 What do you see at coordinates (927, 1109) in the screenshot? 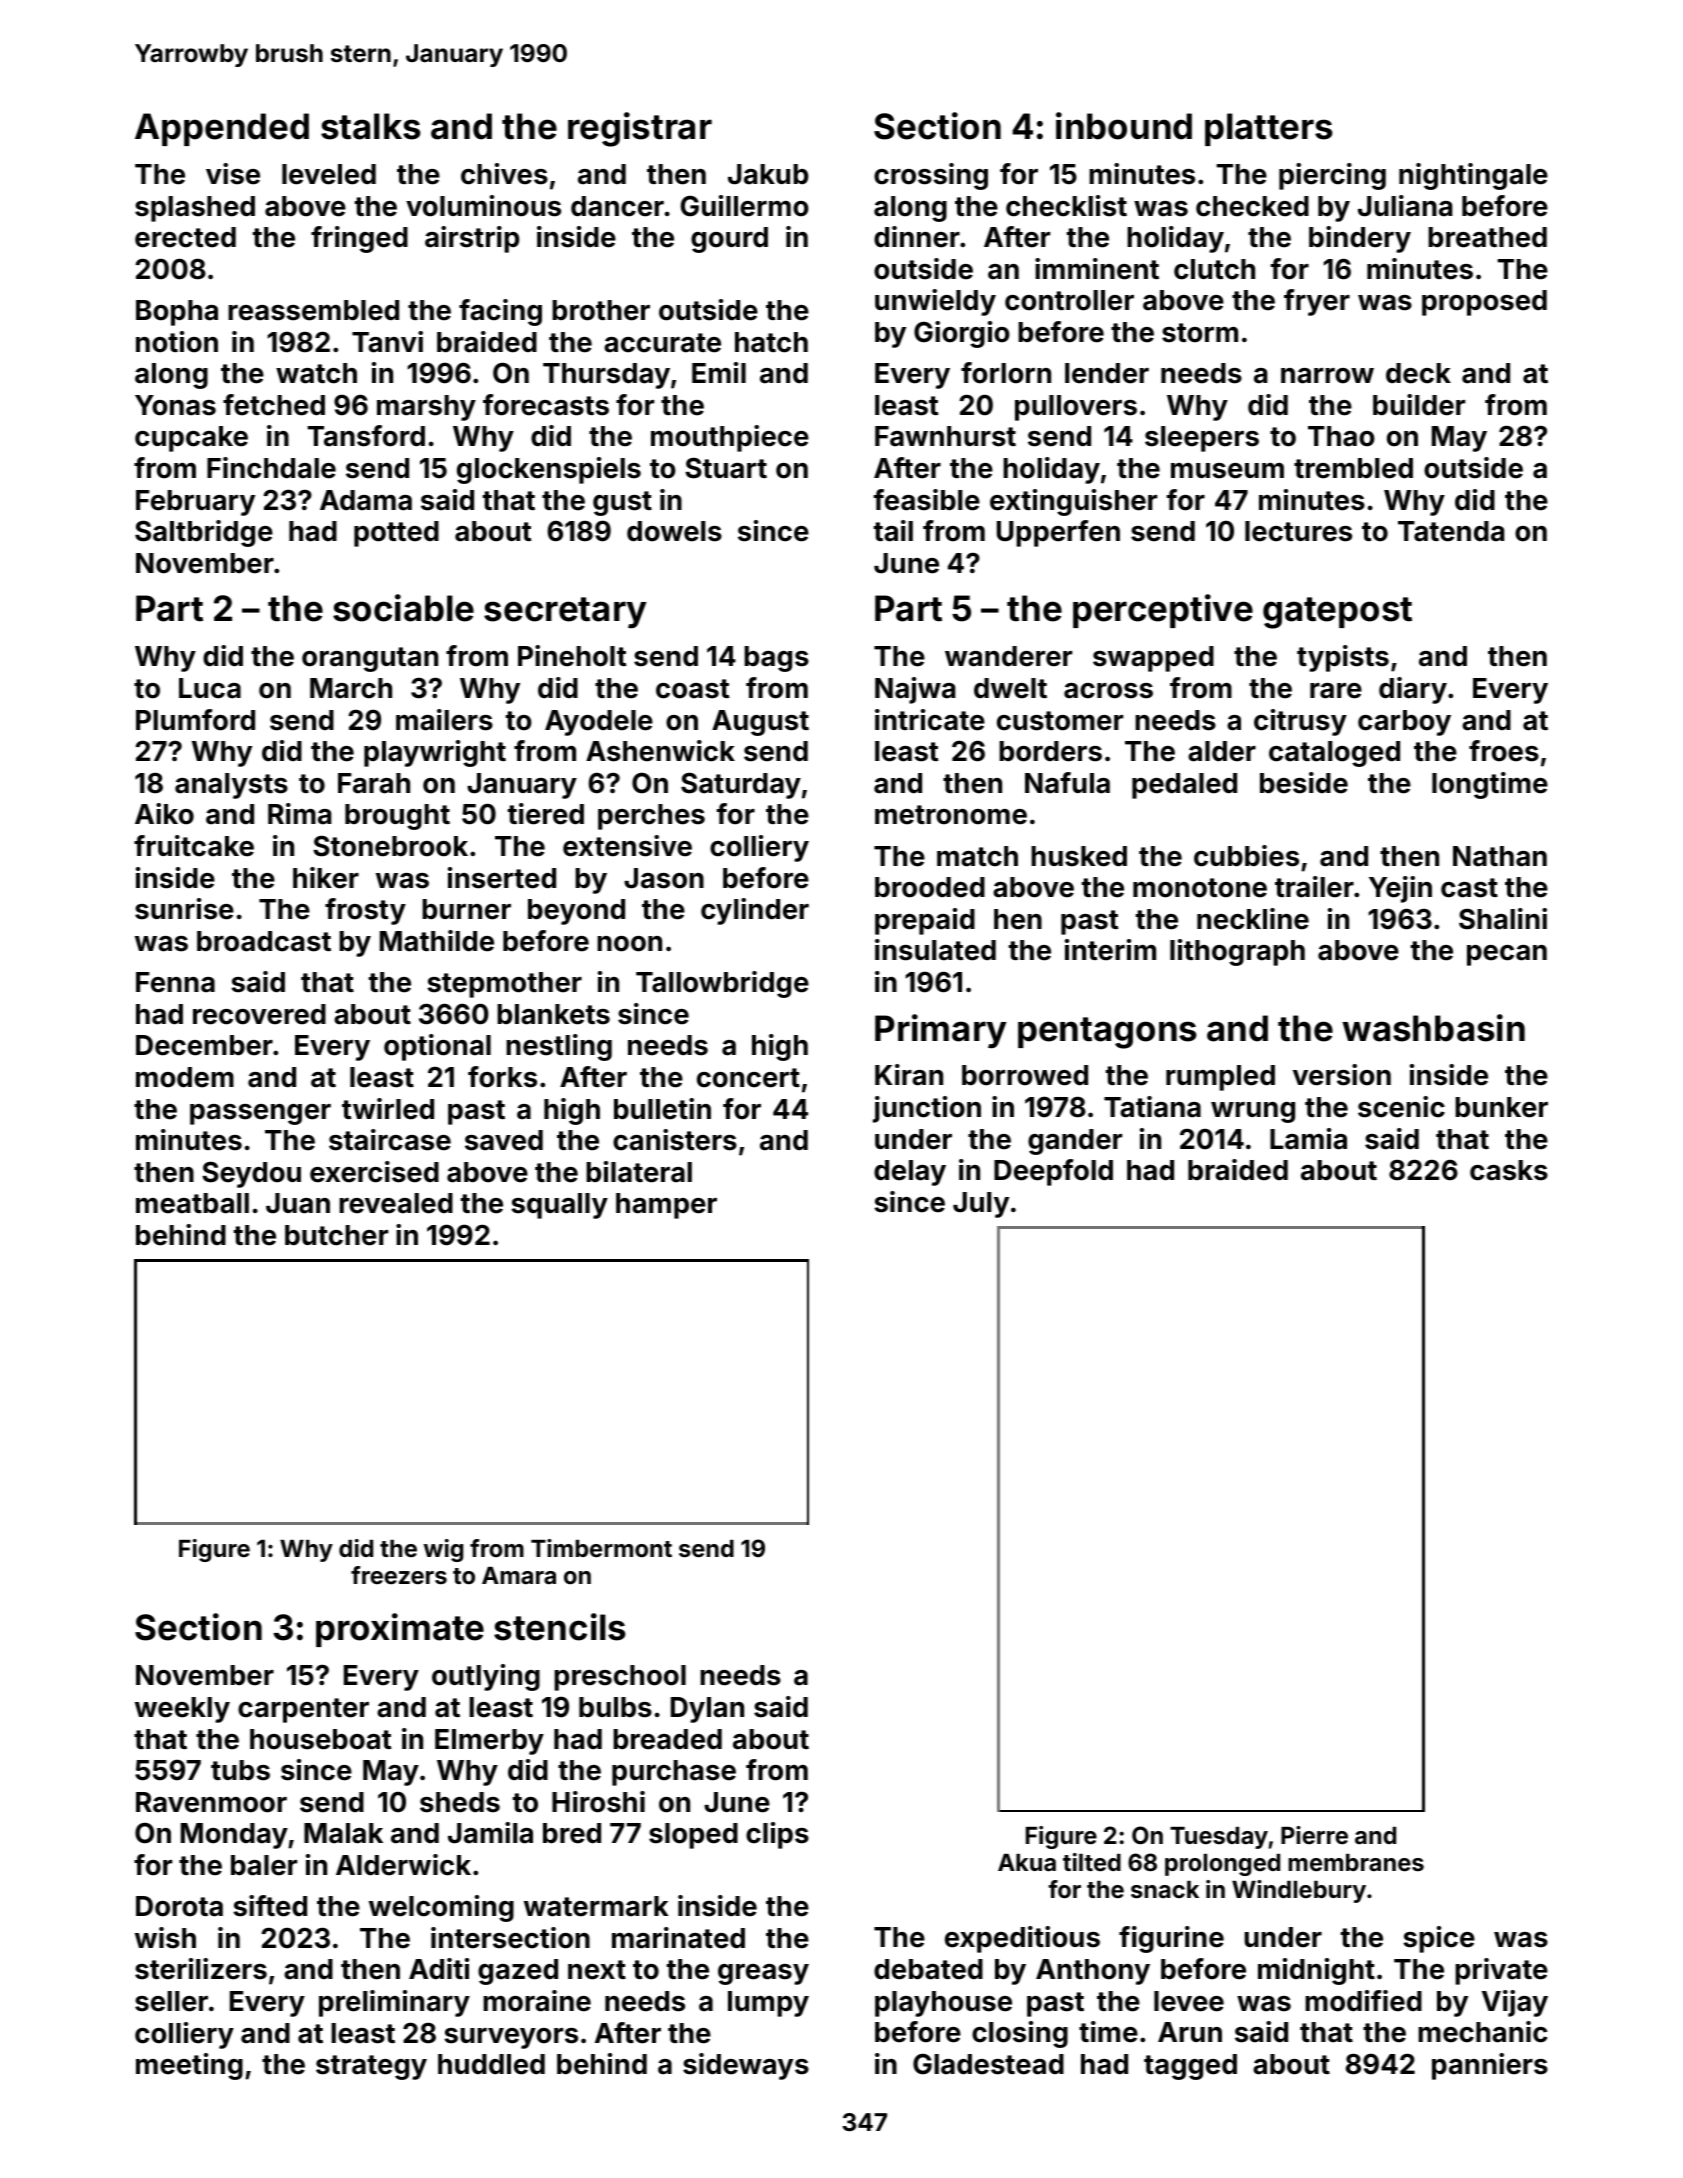
I see `junction` at bounding box center [927, 1109].
